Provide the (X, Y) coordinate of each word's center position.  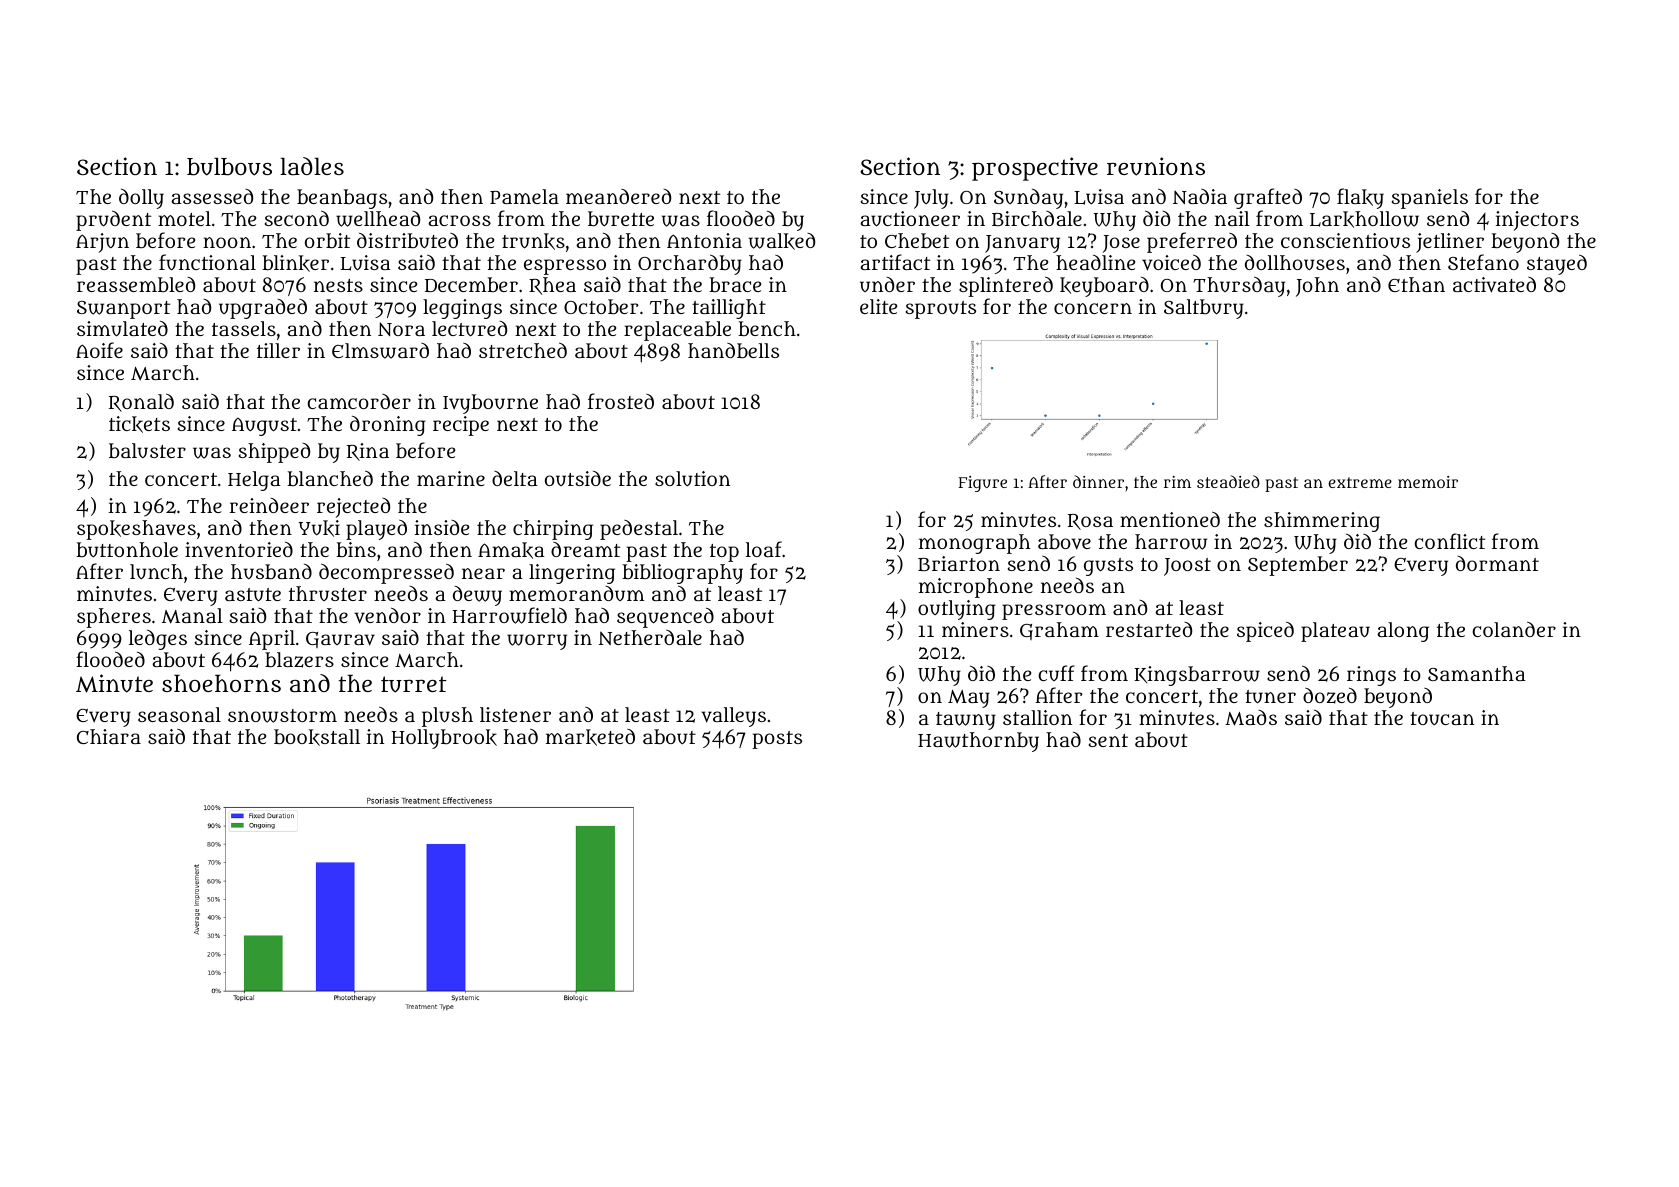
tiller (278, 350)
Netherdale (650, 637)
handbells (733, 350)
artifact (895, 262)
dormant (1497, 563)
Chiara (109, 736)
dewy (477, 596)
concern (1093, 308)
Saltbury (1204, 309)
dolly (141, 199)
